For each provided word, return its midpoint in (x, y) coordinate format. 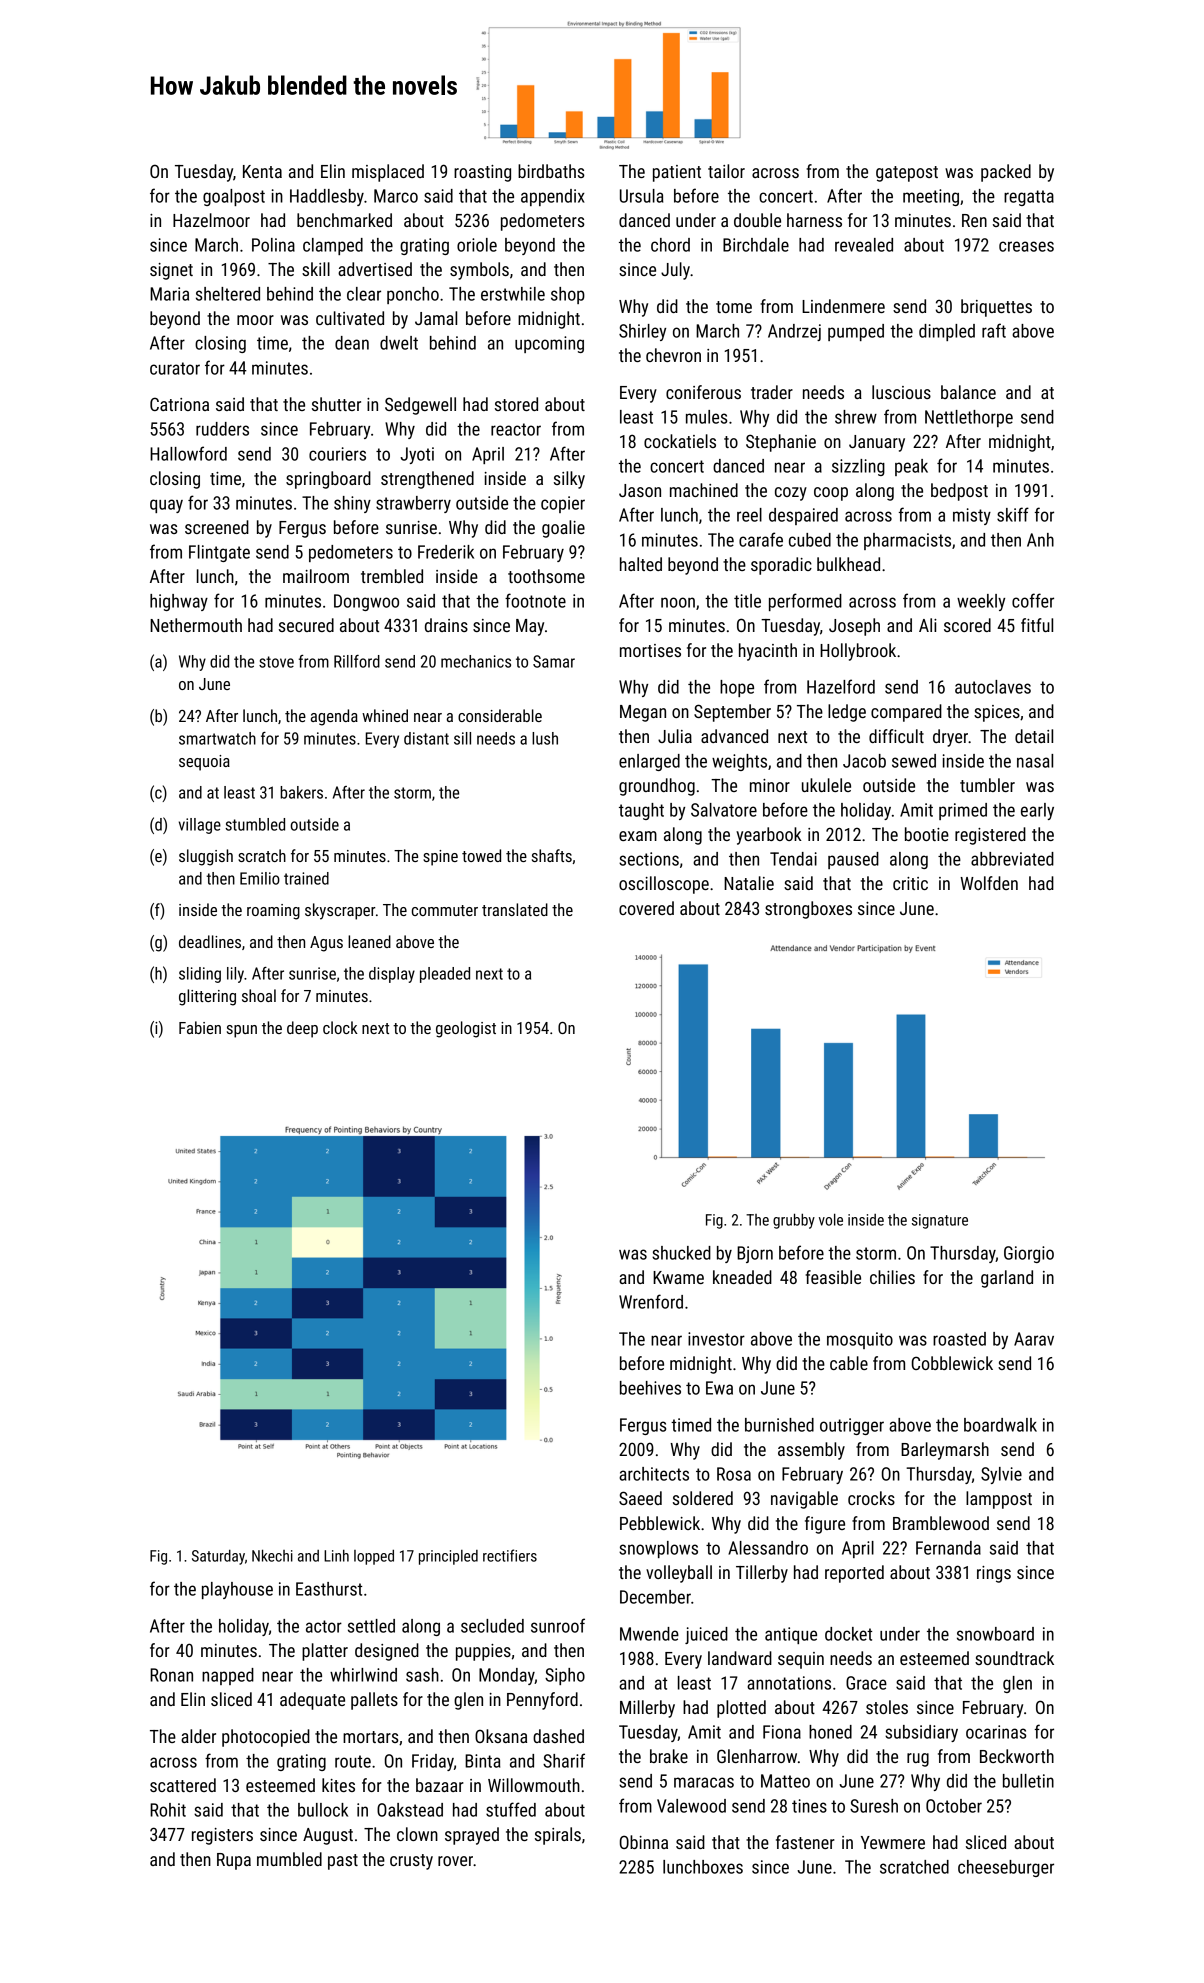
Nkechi (272, 1555)
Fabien (200, 1027)
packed (1006, 173)
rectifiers (510, 1555)
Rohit (168, 1810)
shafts (552, 855)
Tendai (793, 859)
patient (677, 173)
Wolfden (989, 883)
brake (669, 1756)
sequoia (204, 763)
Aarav (1034, 1339)
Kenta (262, 171)
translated (515, 909)
